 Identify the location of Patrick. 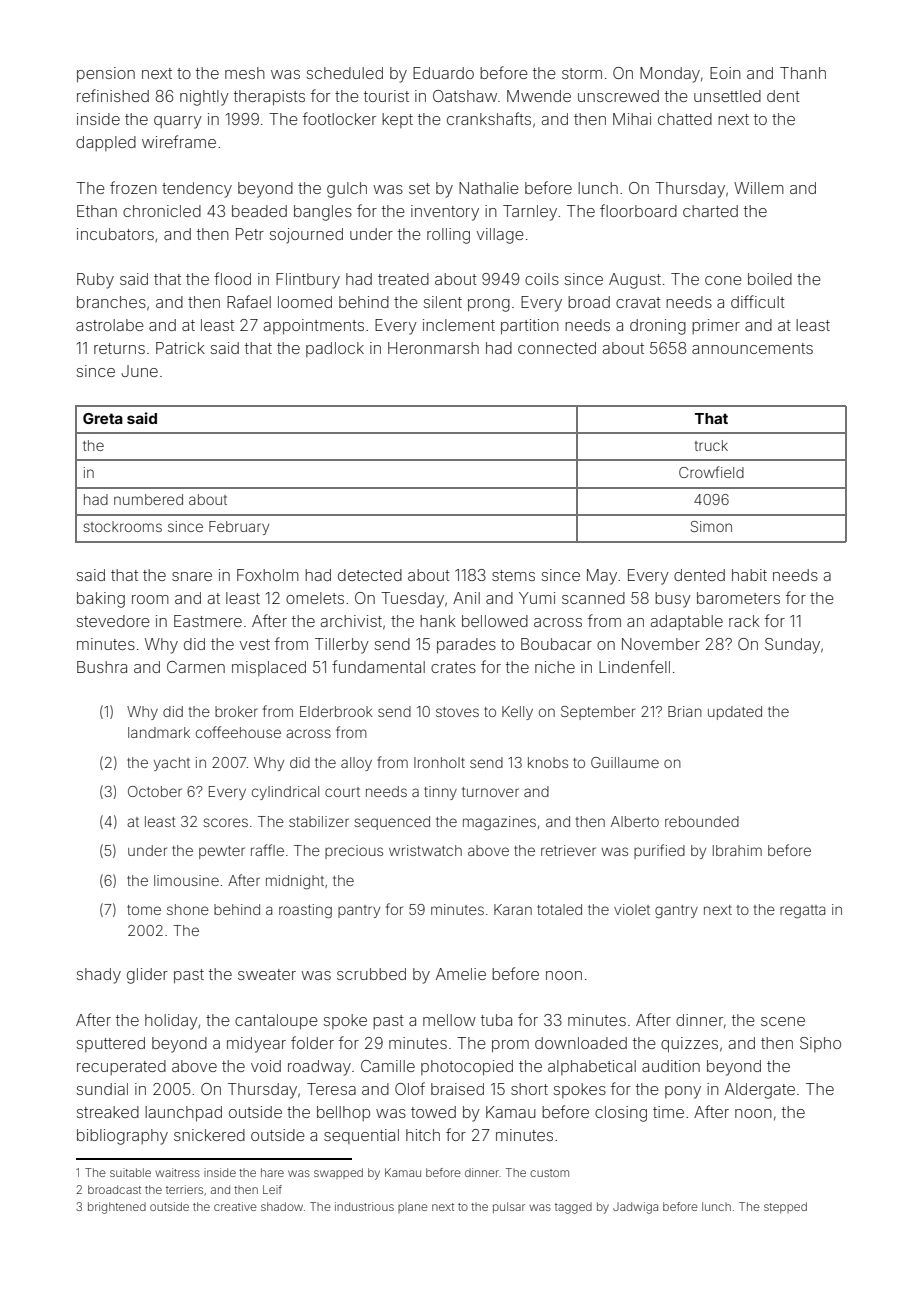
(180, 348).
